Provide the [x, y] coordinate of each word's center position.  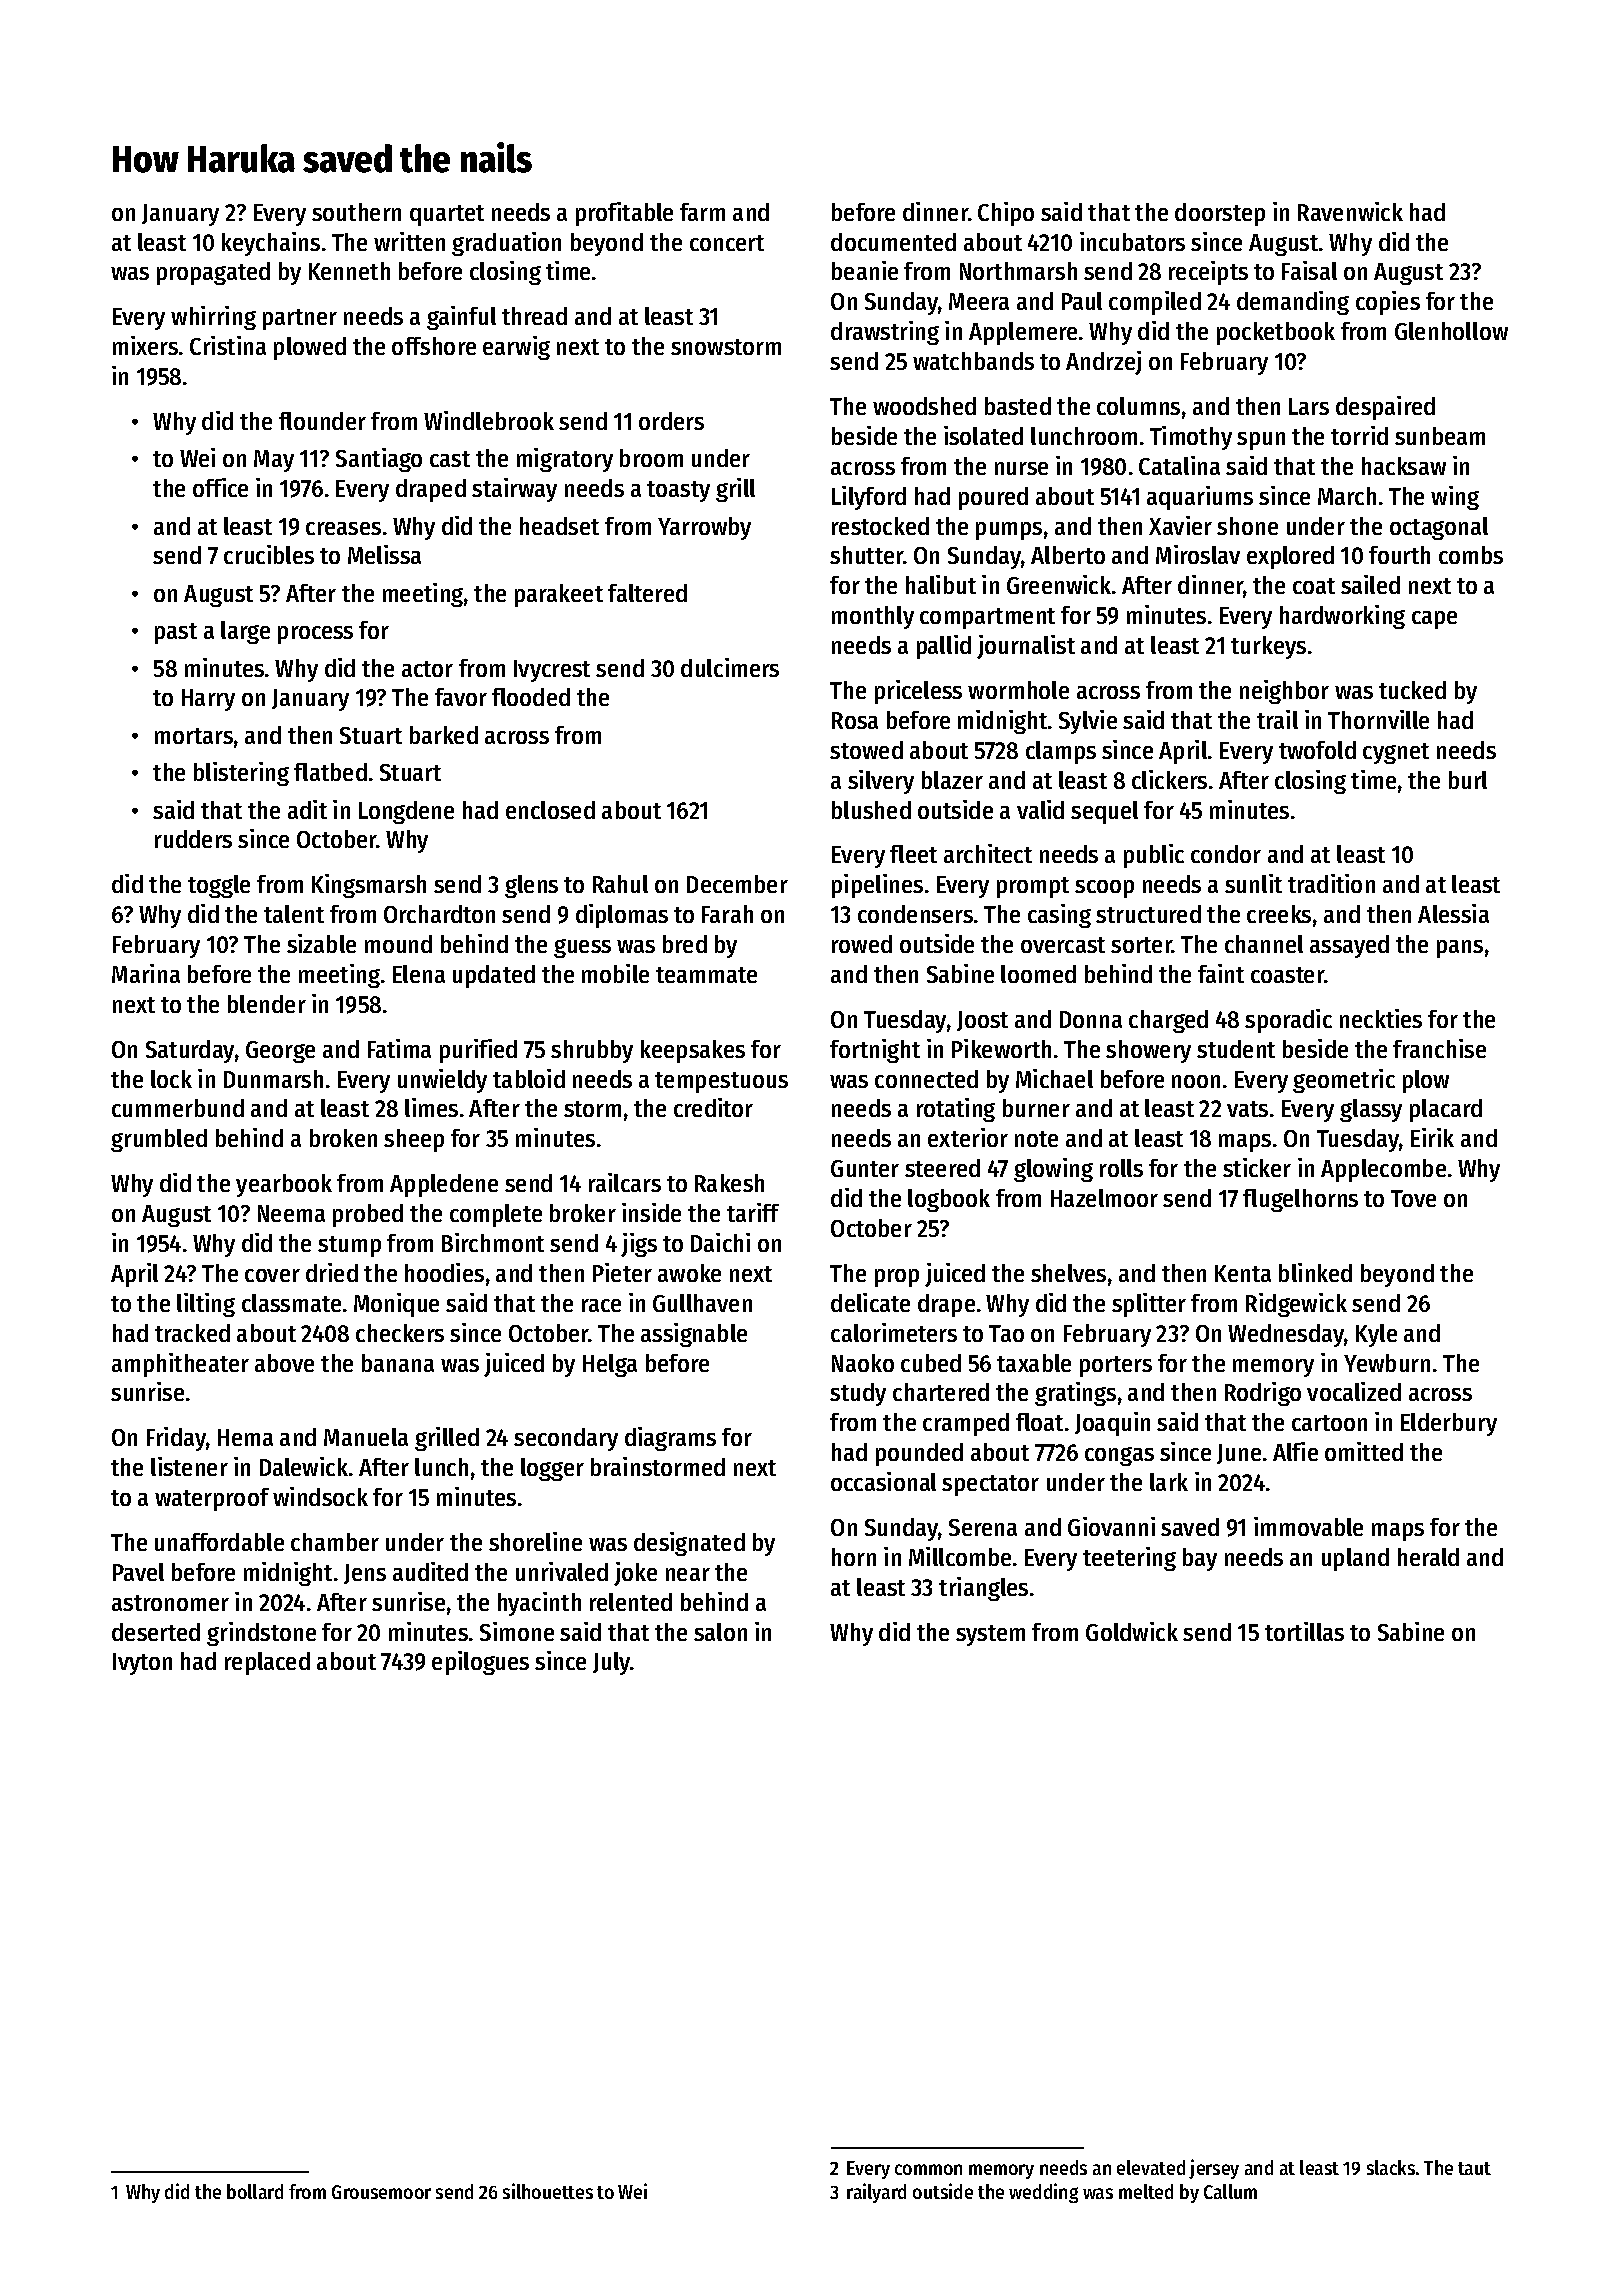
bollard [255, 2191]
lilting [206, 1305]
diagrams [670, 1439]
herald [1428, 1557]
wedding [1043, 2193]
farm [702, 212]
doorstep [1220, 214]
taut [1474, 2168]
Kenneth [349, 271]
